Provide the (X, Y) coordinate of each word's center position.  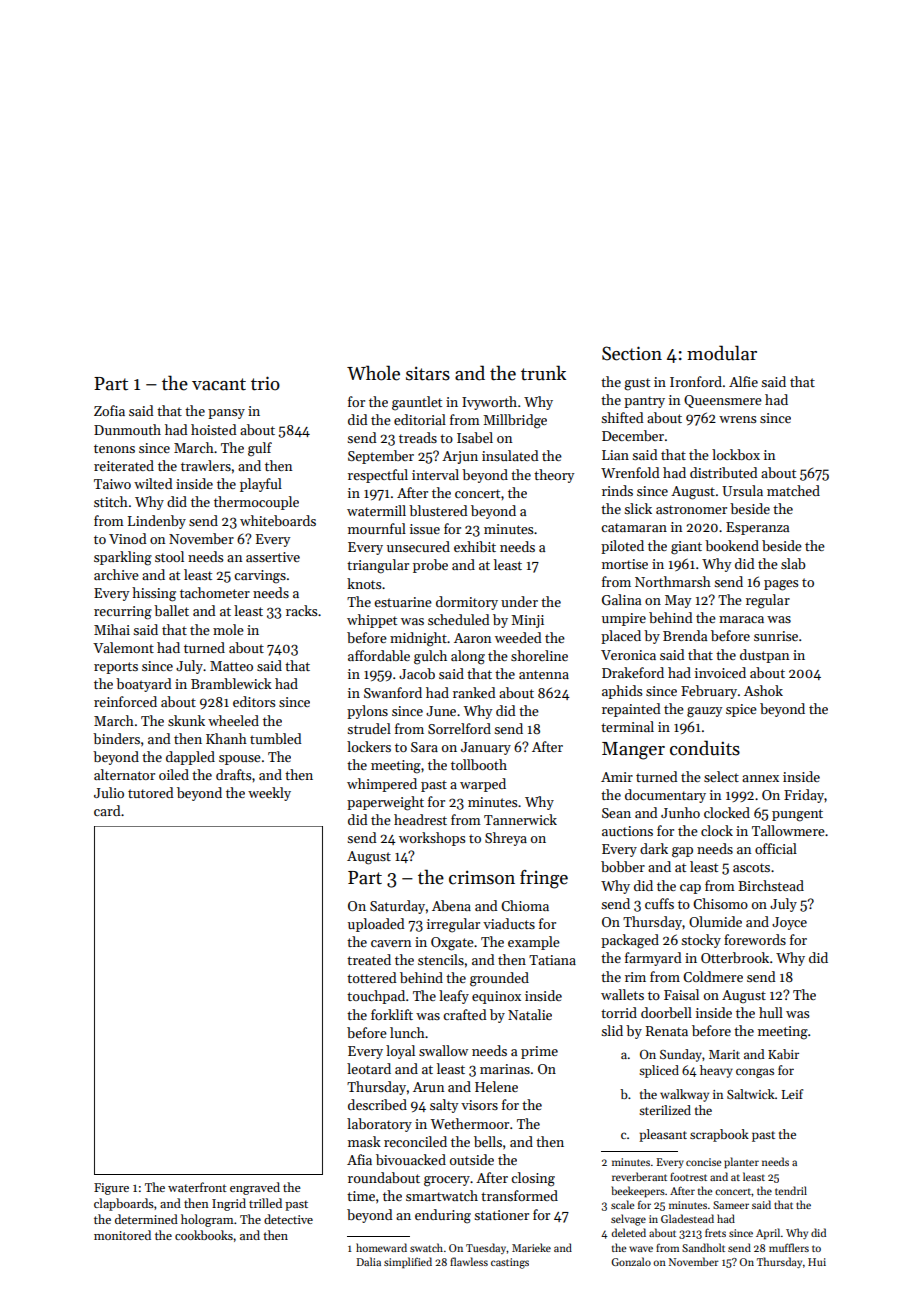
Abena (451, 905)
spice (741, 710)
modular (722, 353)
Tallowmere (788, 830)
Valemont (123, 647)
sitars (428, 374)
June (441, 711)
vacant (219, 384)
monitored (122, 1235)
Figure (111, 1189)
